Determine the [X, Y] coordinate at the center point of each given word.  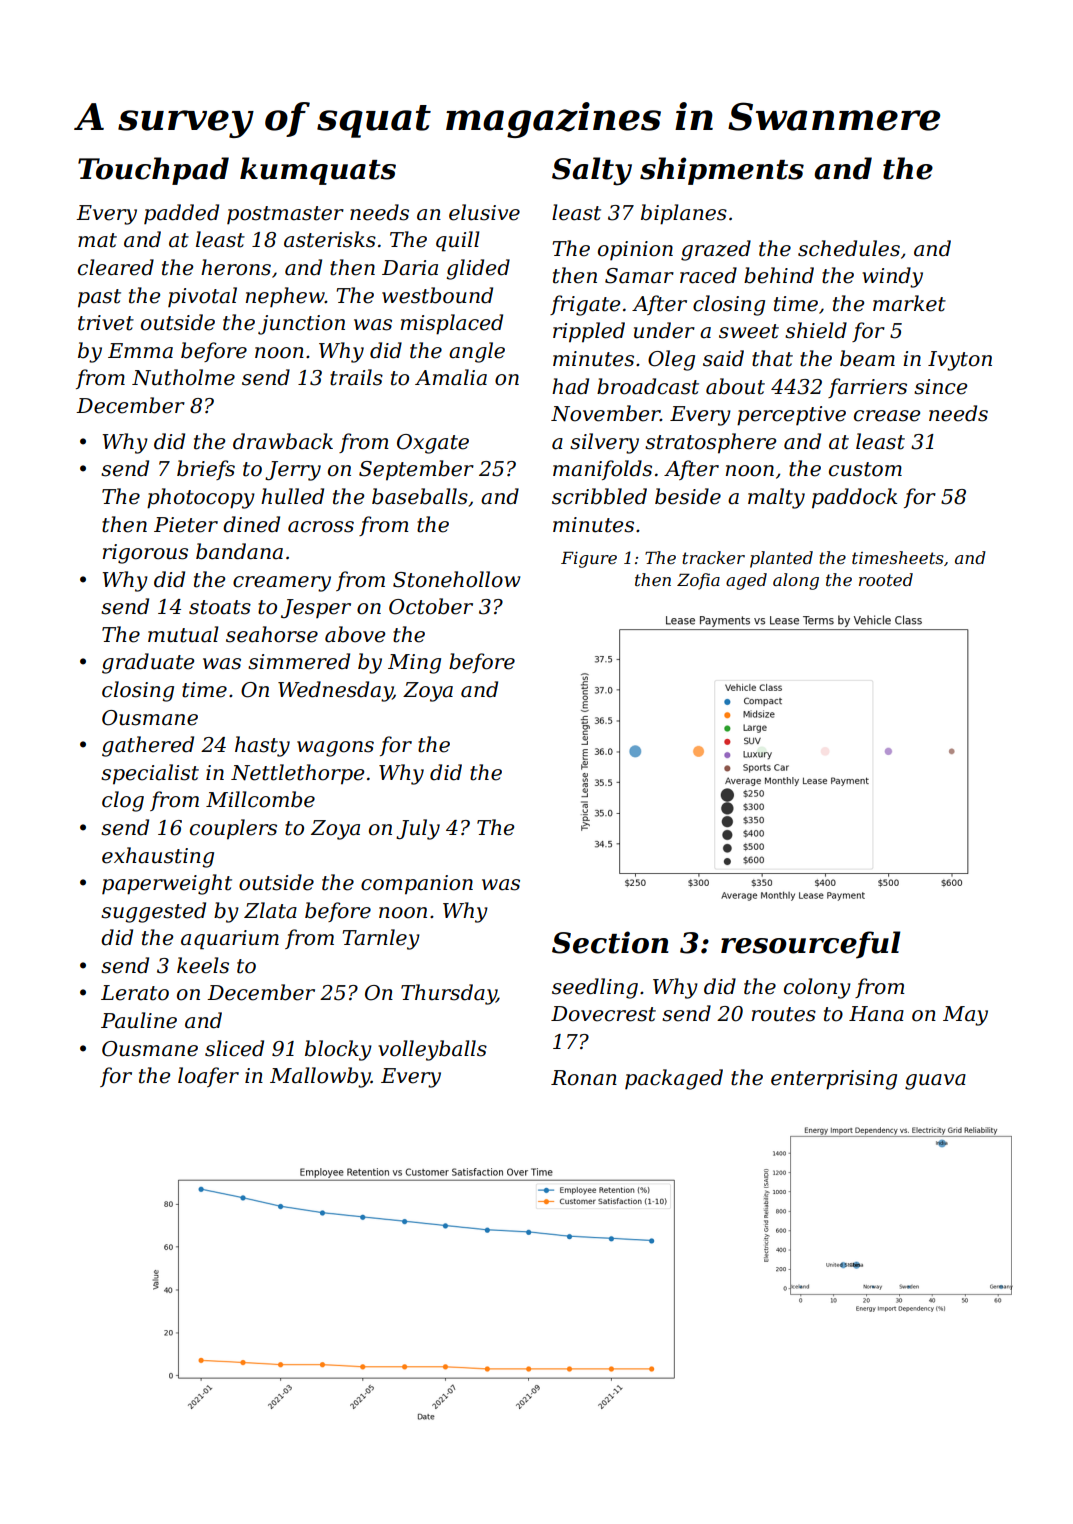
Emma [140, 351]
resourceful [810, 945]
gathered [148, 746]
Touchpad [153, 171]
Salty [592, 171]
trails [356, 377]
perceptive [791, 416]
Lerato [135, 993]
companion [417, 885]
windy [892, 277]
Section [610, 942]
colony [817, 988]
